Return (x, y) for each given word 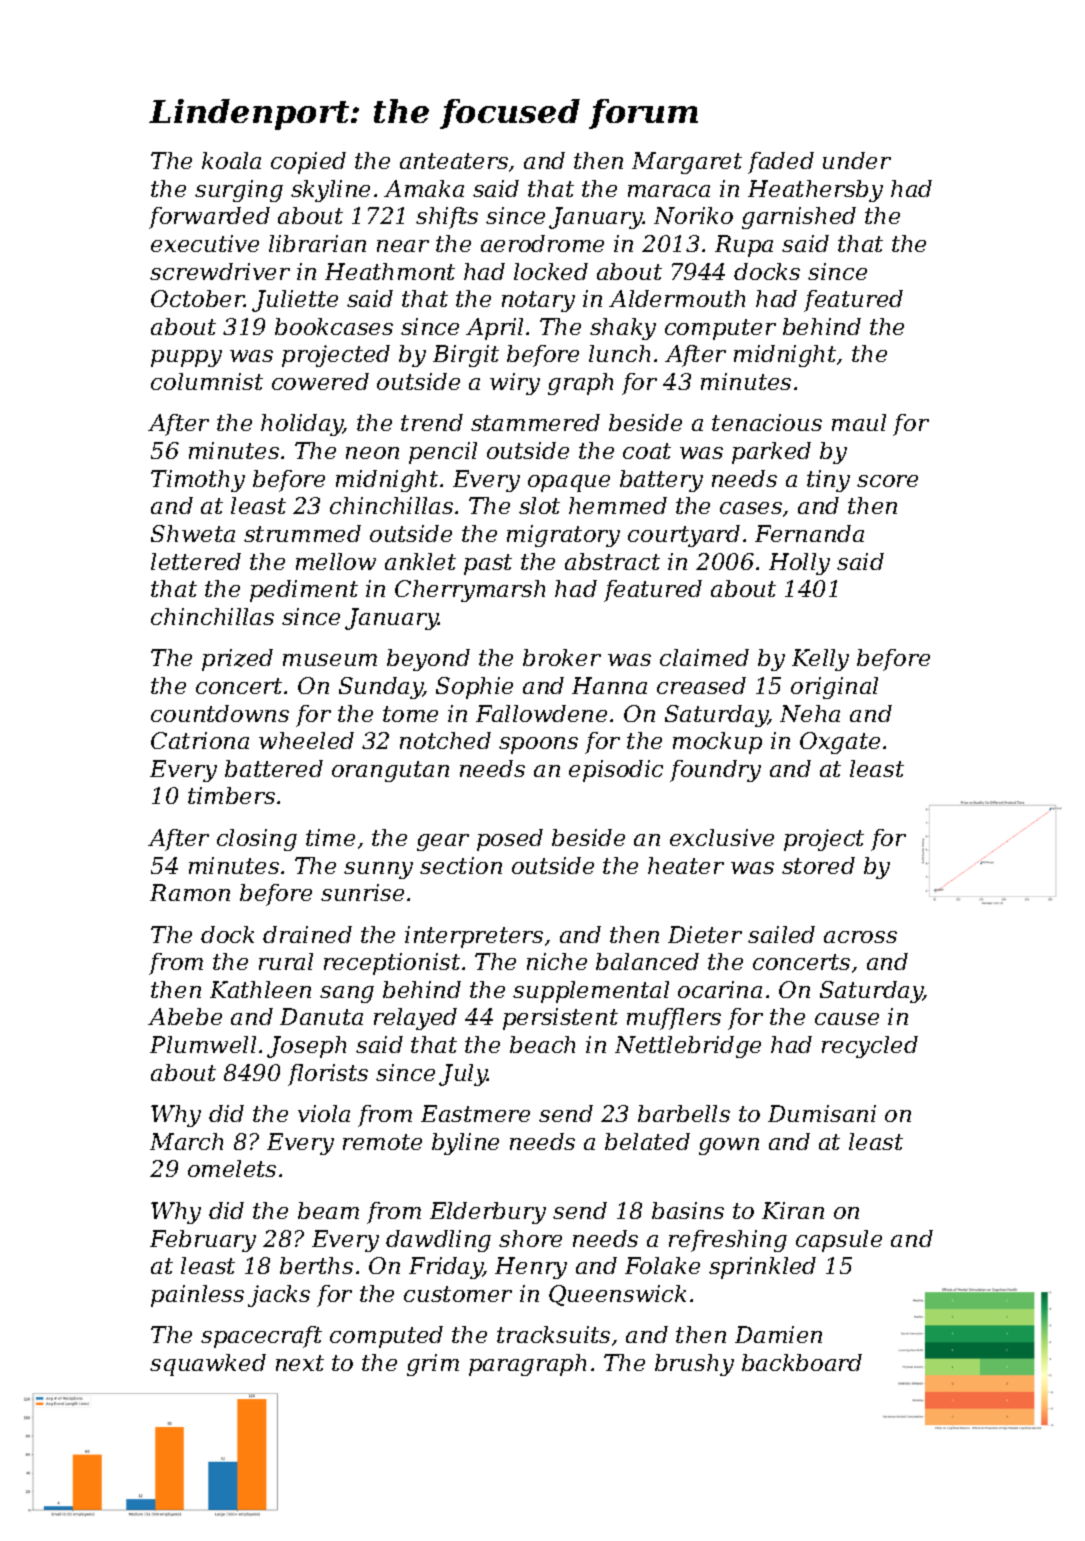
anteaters (454, 161)
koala (231, 160)
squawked (208, 1365)
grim (433, 1365)
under (857, 160)
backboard (802, 1362)
